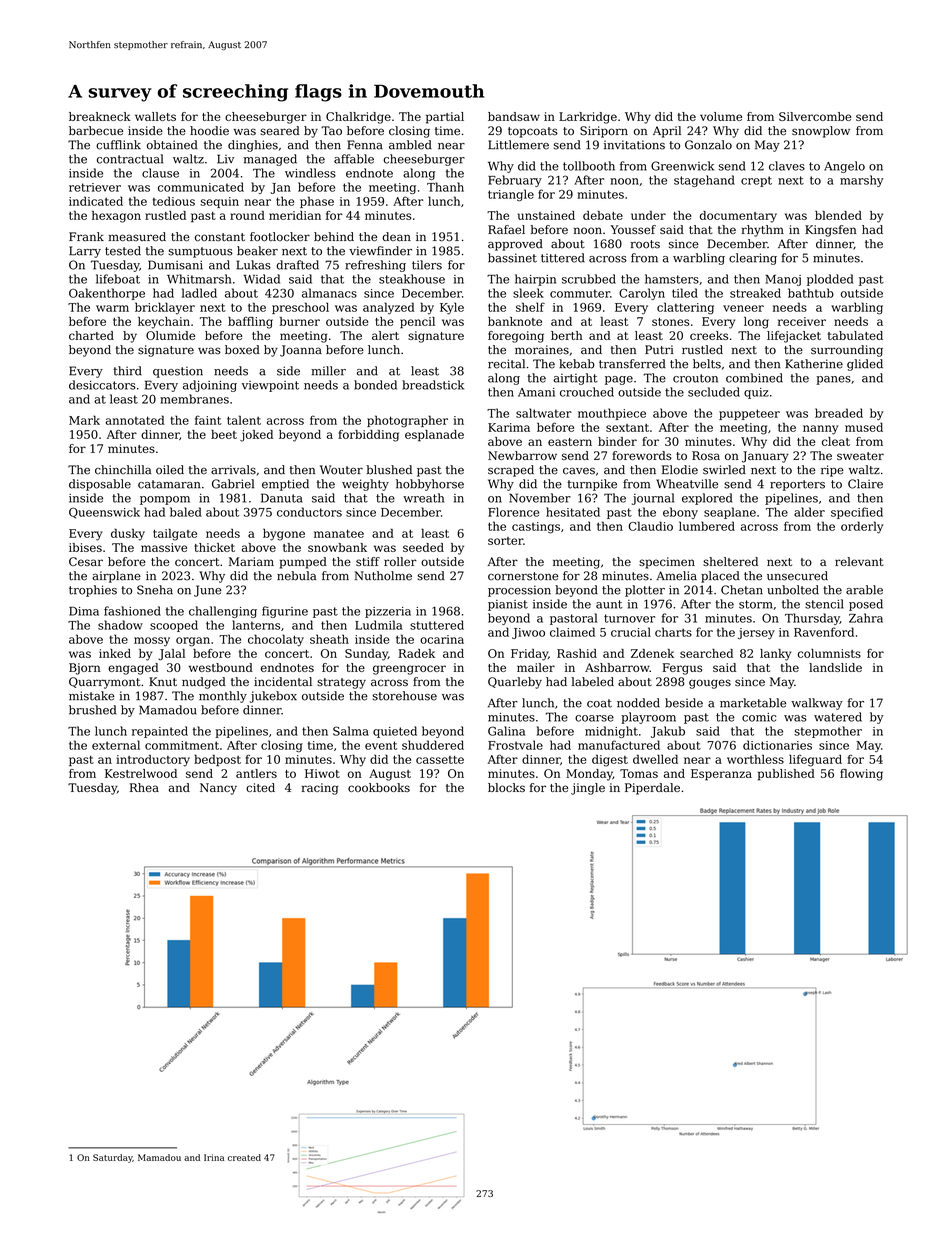  What do you see at coordinates (594, 718) in the screenshot?
I see `coarse` at bounding box center [594, 718].
